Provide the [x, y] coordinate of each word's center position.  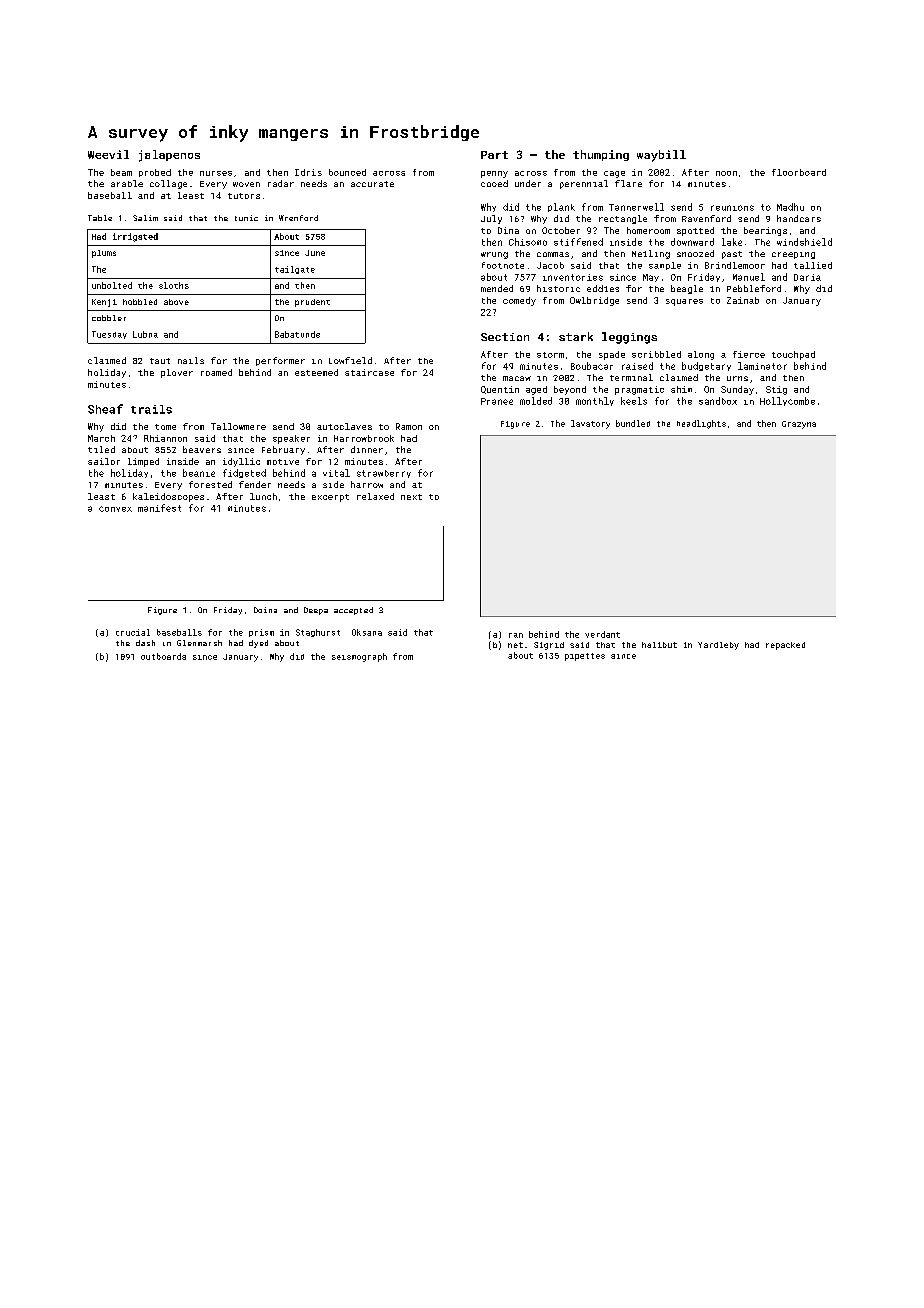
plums [104, 254]
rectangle [623, 219]
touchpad [793, 355]
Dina [508, 230]
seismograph [359, 657]
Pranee [497, 401]
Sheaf [105, 409]
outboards [163, 656]
